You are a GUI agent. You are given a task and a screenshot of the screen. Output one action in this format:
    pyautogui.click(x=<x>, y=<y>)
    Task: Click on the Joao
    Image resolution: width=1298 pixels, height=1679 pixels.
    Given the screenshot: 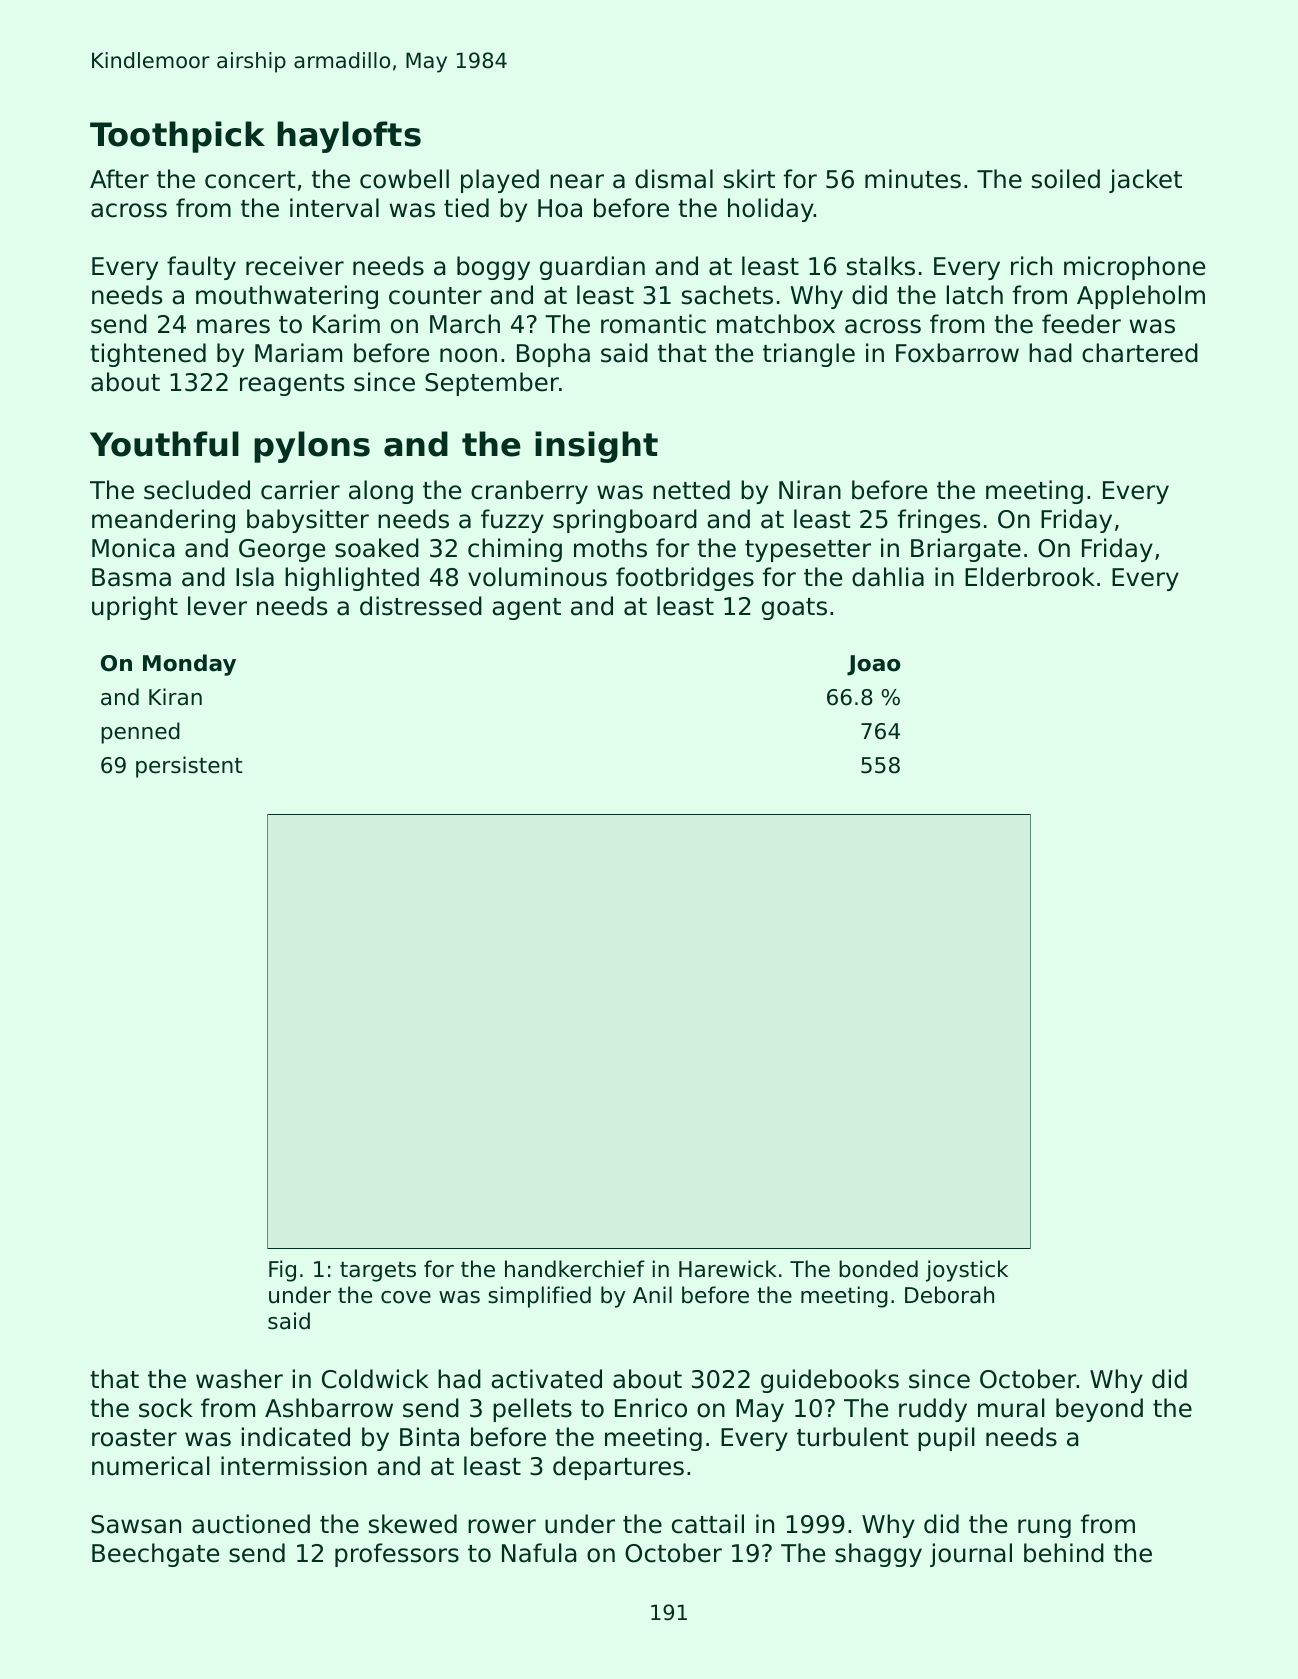 What is the action you would take?
    pyautogui.click(x=873, y=665)
